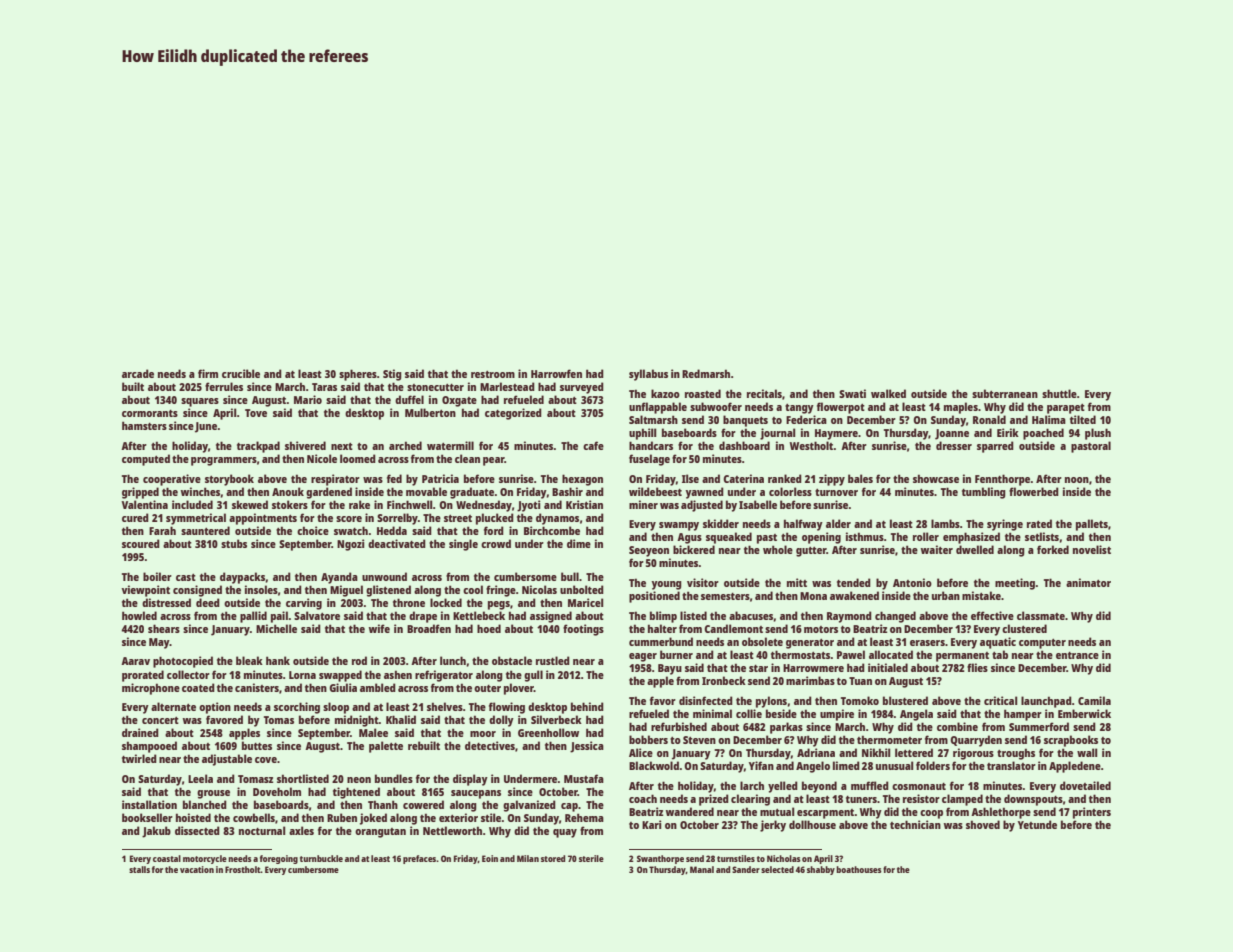 The height and width of the screenshot is (952, 1233). I want to click on Saltmarsh, so click(653, 419).
